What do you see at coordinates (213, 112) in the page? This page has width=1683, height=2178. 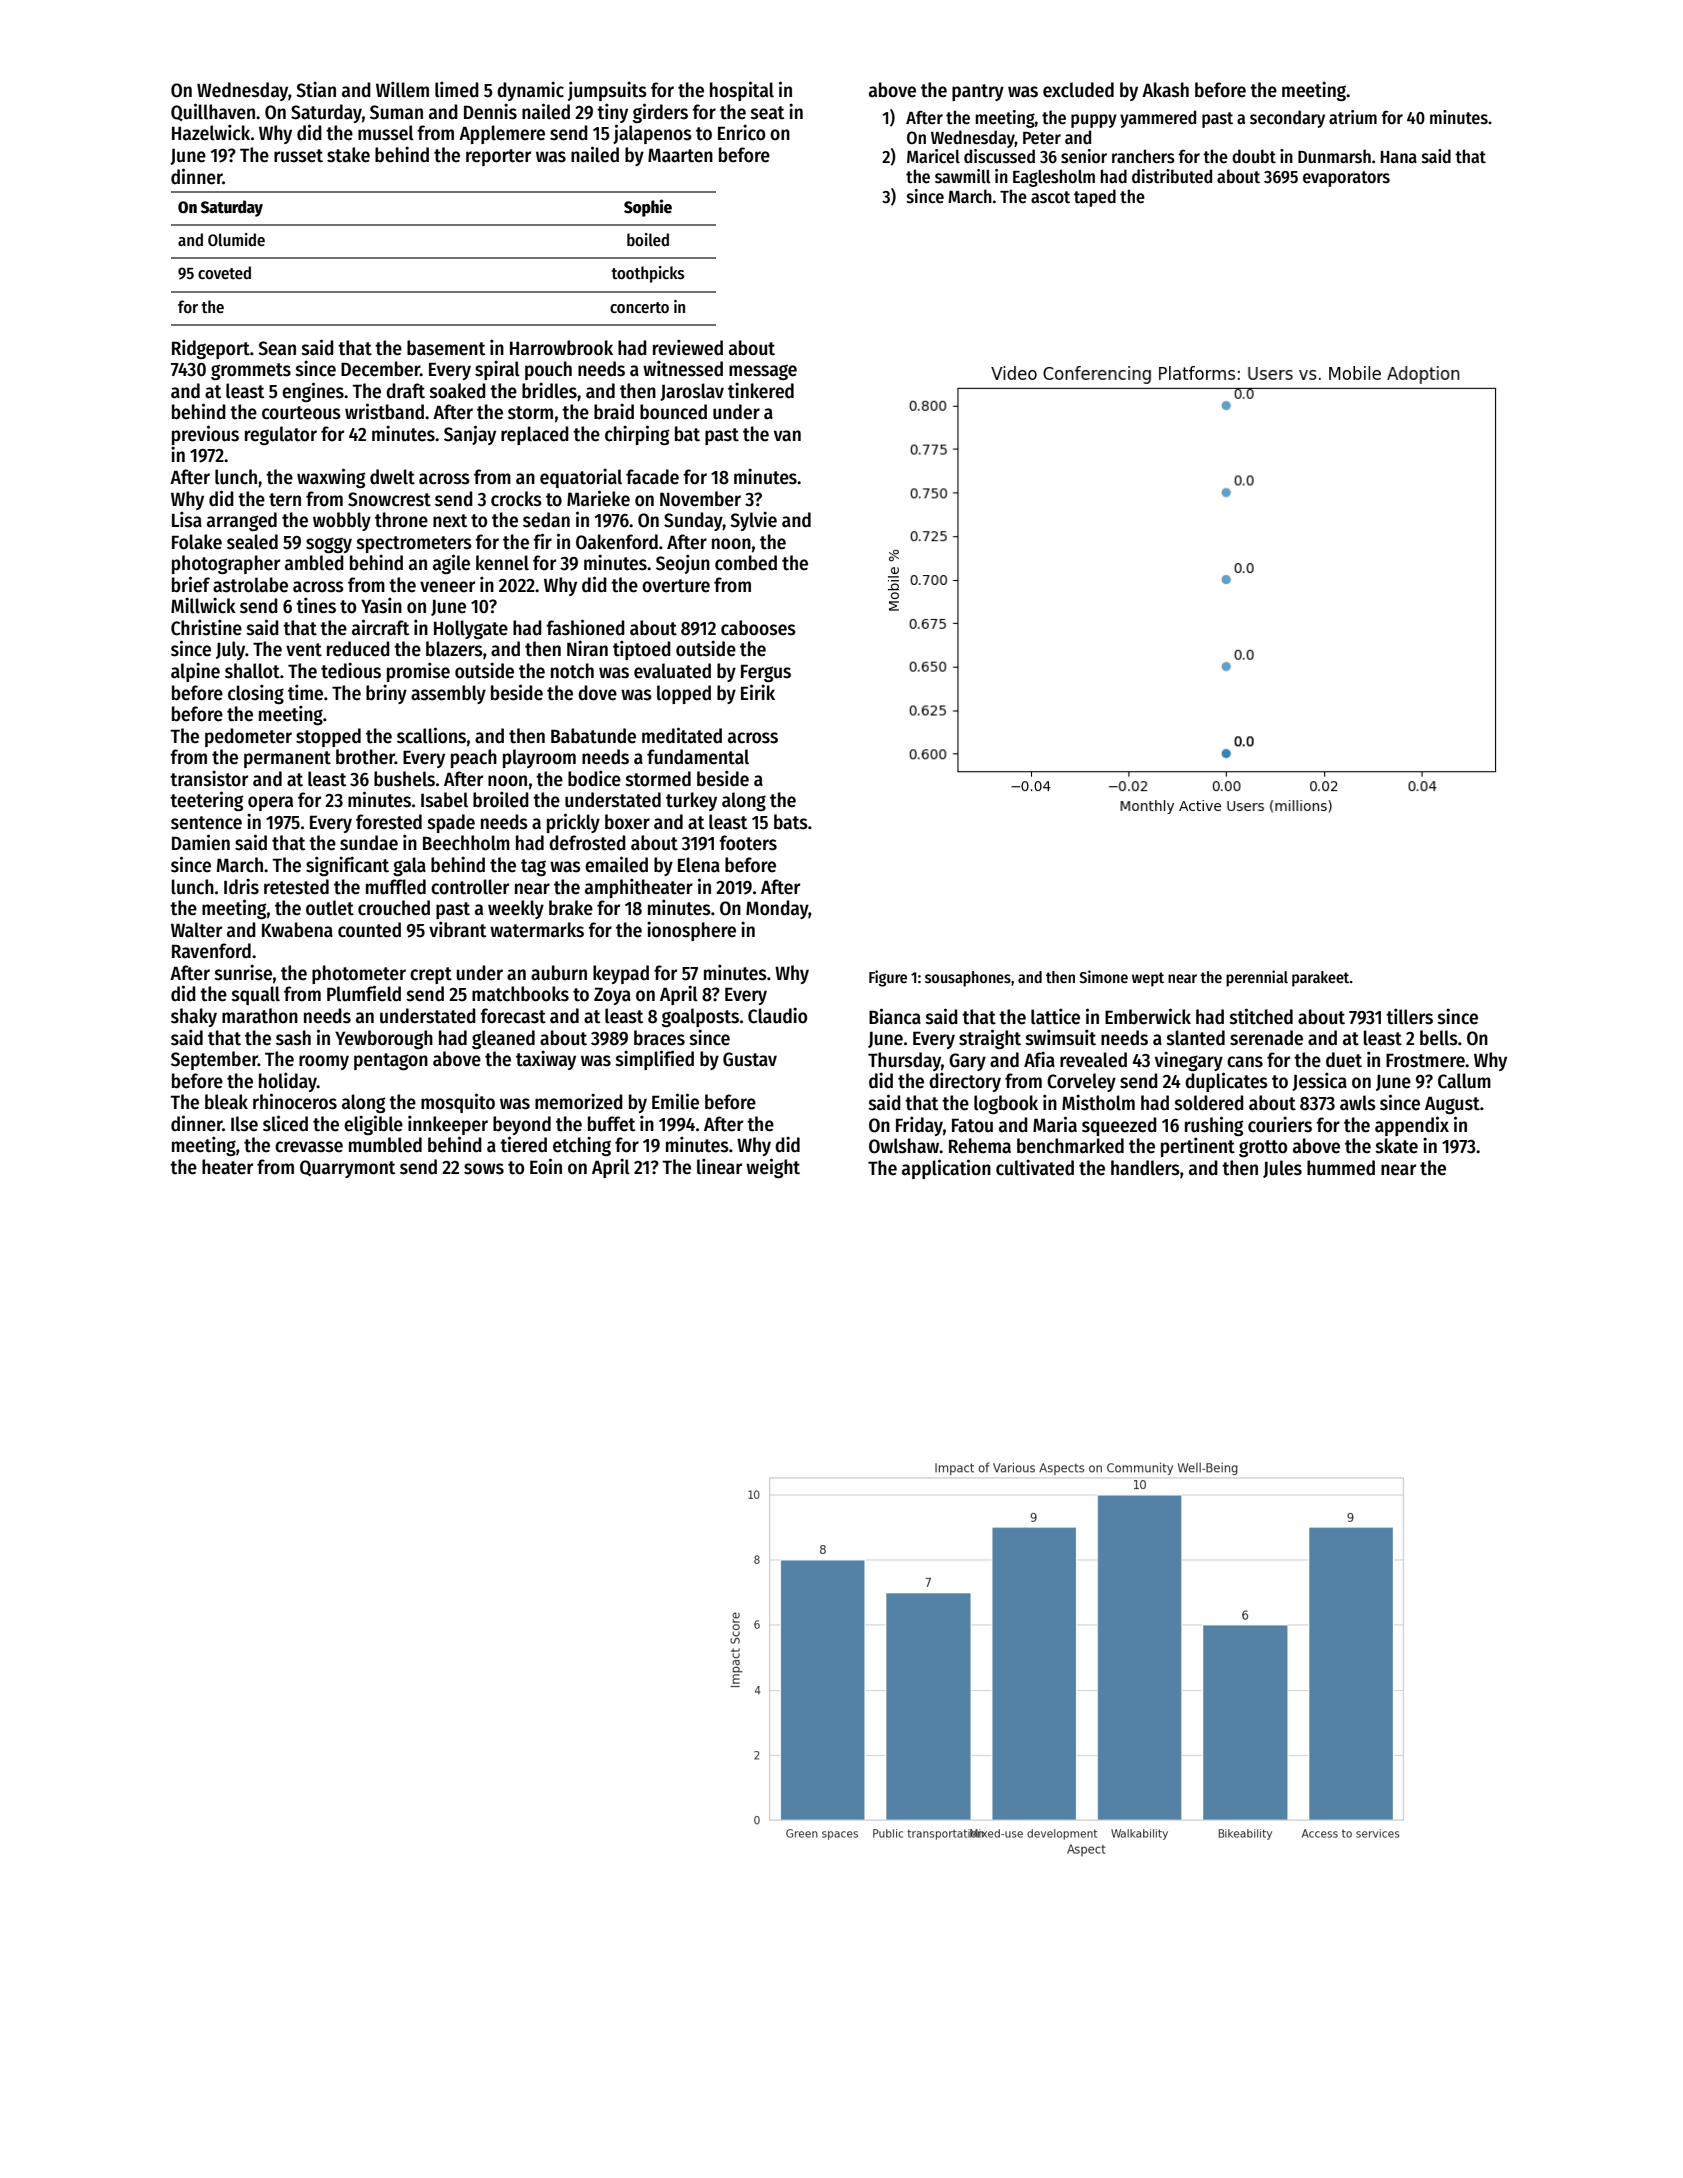 I see `Quillhaven` at bounding box center [213, 112].
